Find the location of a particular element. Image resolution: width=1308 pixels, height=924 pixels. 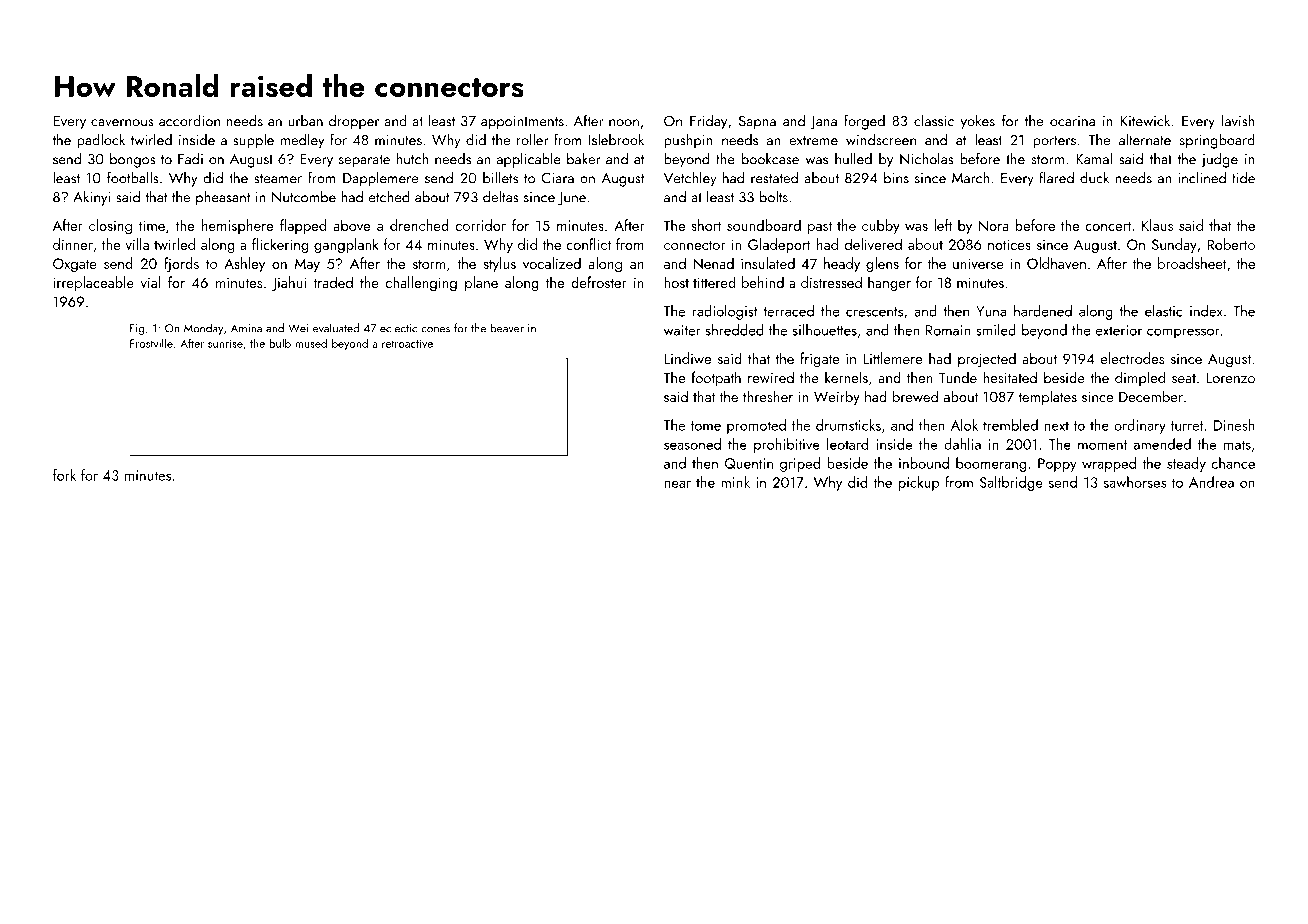

waiter is located at coordinates (682, 330).
